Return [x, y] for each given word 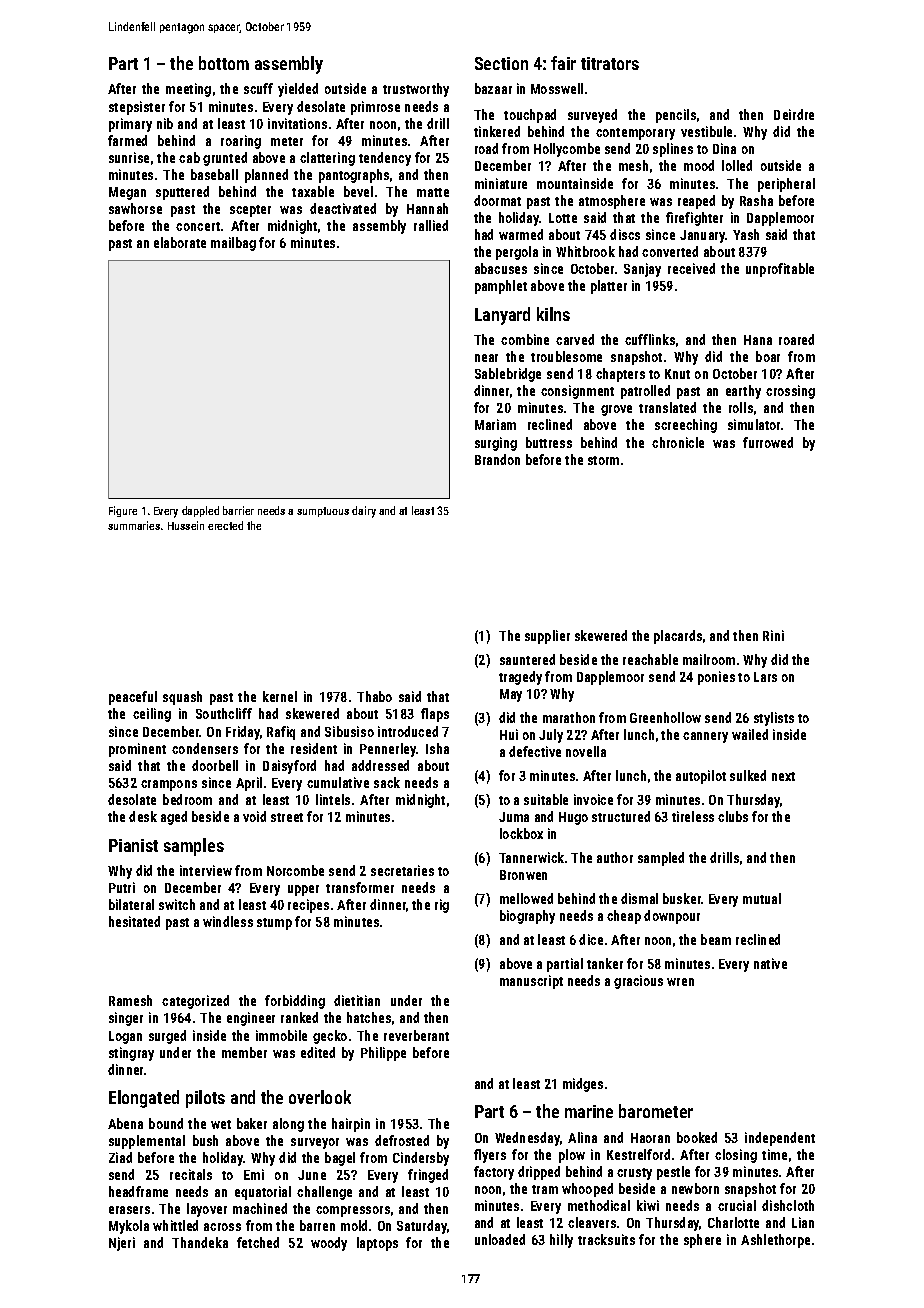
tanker [605, 963]
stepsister [137, 108]
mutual [762, 898]
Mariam [495, 424]
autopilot [701, 777]
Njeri [122, 1244]
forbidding [295, 1002]
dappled [200, 511]
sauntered [527, 659]
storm [603, 460]
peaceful [133, 698]
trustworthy [416, 90]
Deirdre [794, 114]
